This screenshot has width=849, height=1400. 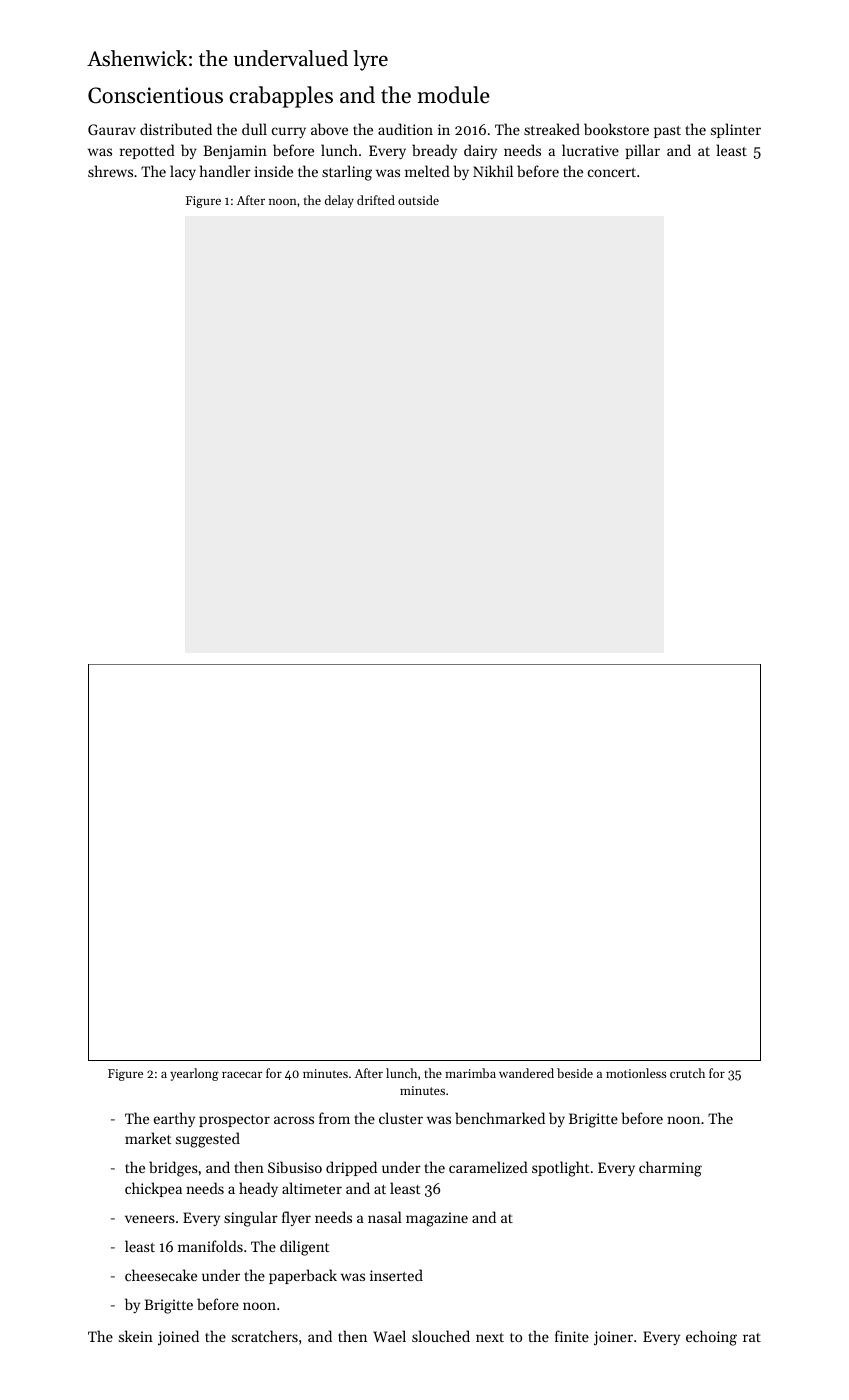 I want to click on concert, so click(x=612, y=172).
